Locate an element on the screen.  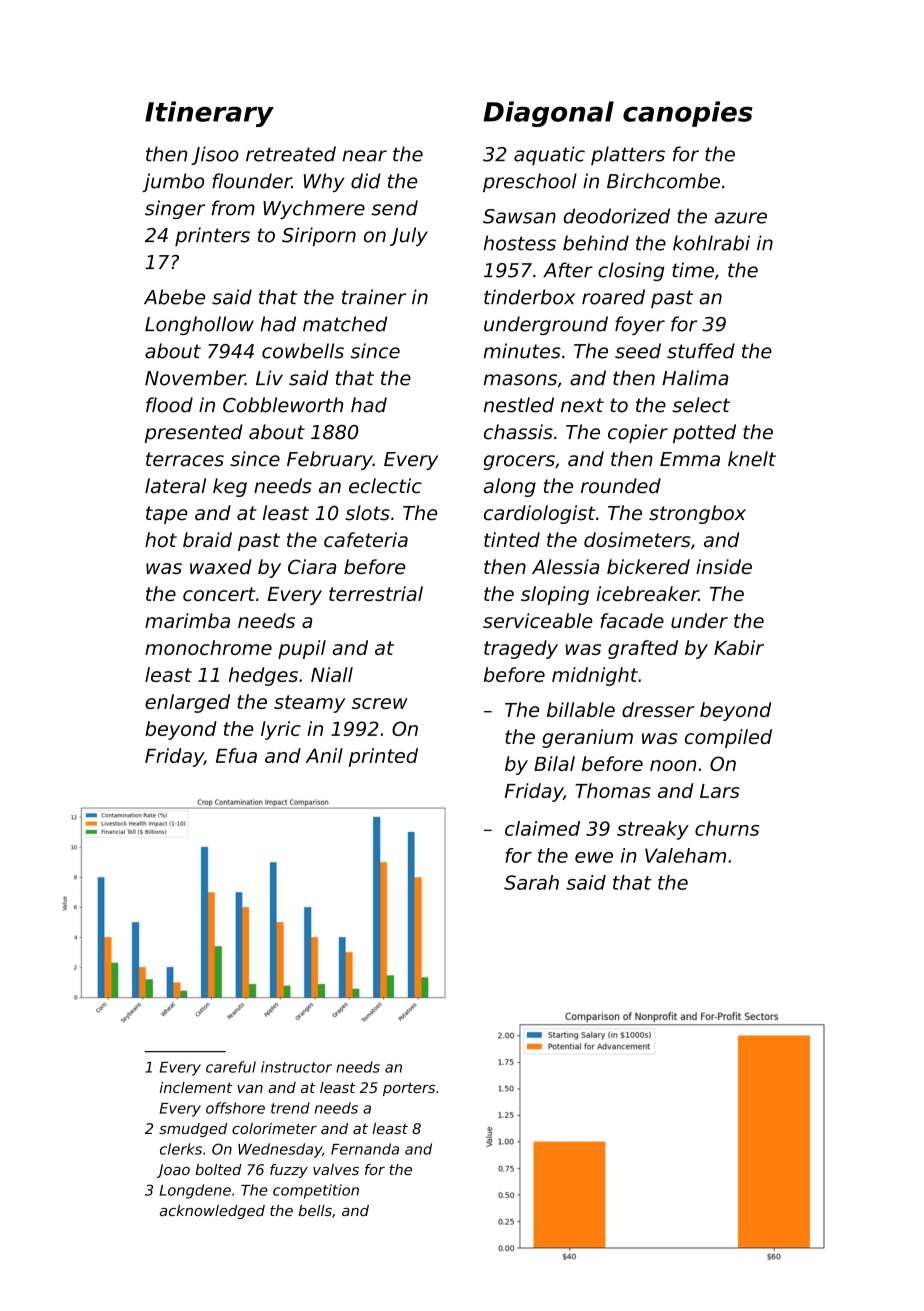
Itinerary is located at coordinates (209, 114).
